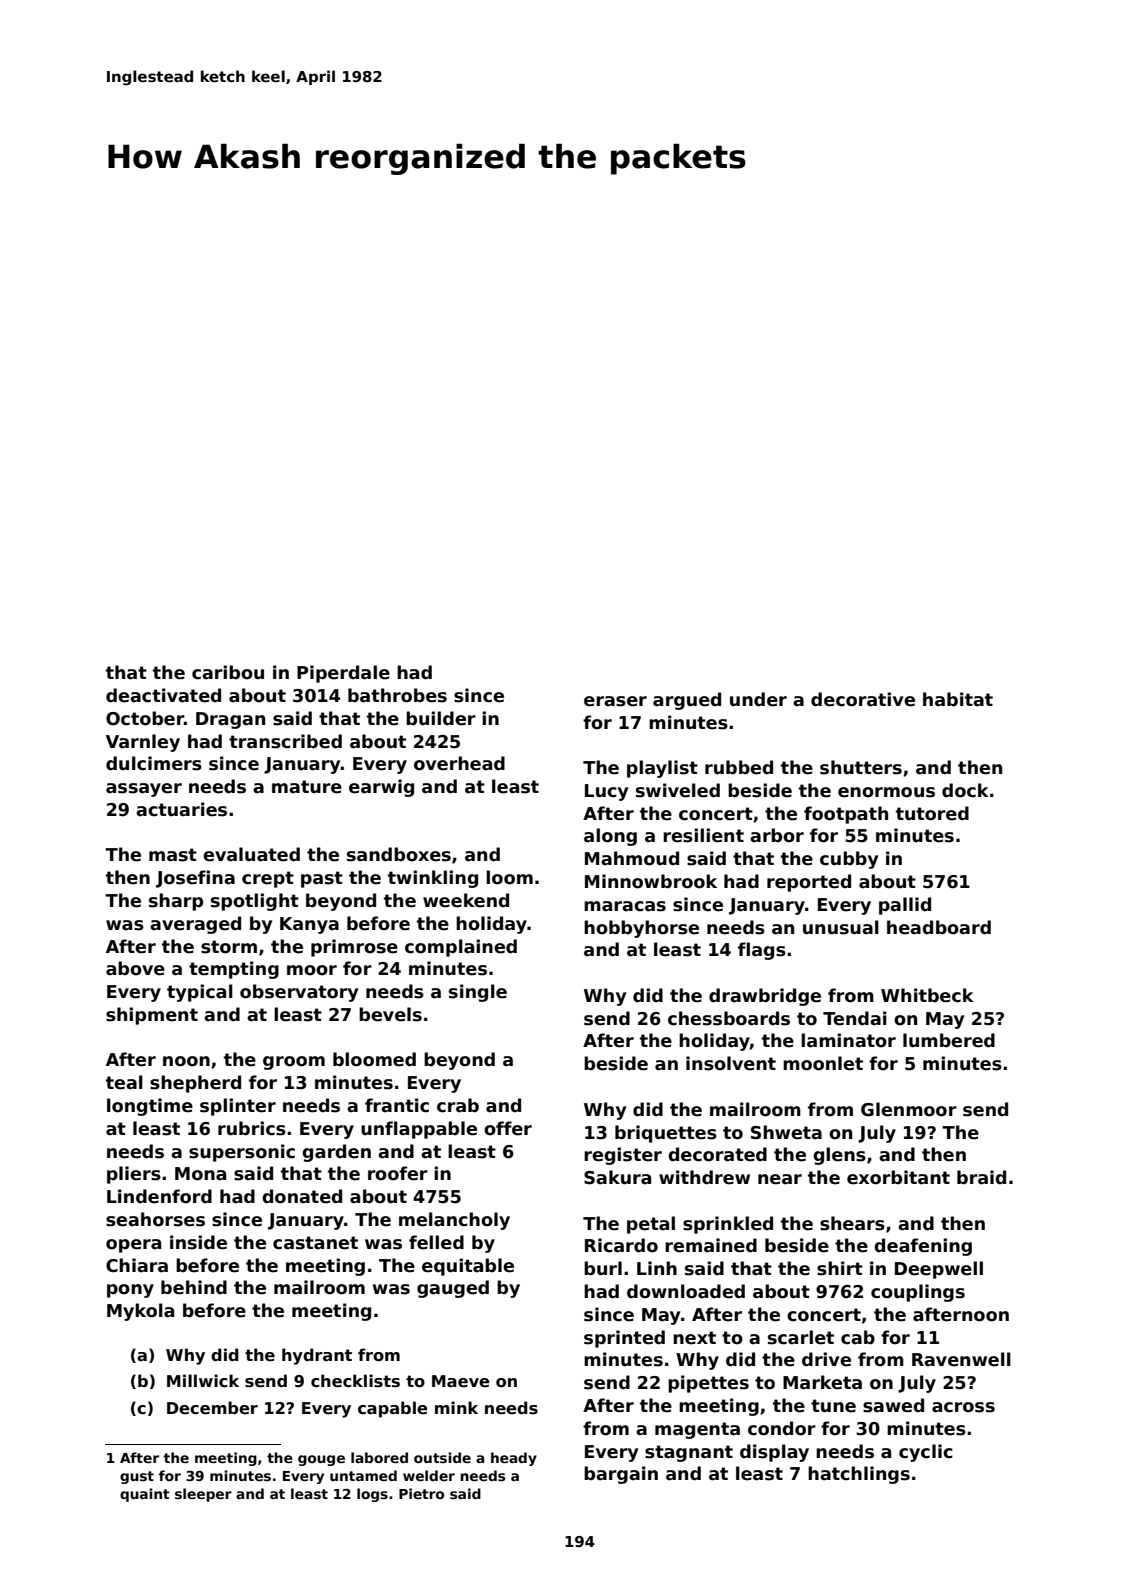 This screenshot has width=1128, height=1595. What do you see at coordinates (939, 927) in the screenshot?
I see `headboard` at bounding box center [939, 927].
